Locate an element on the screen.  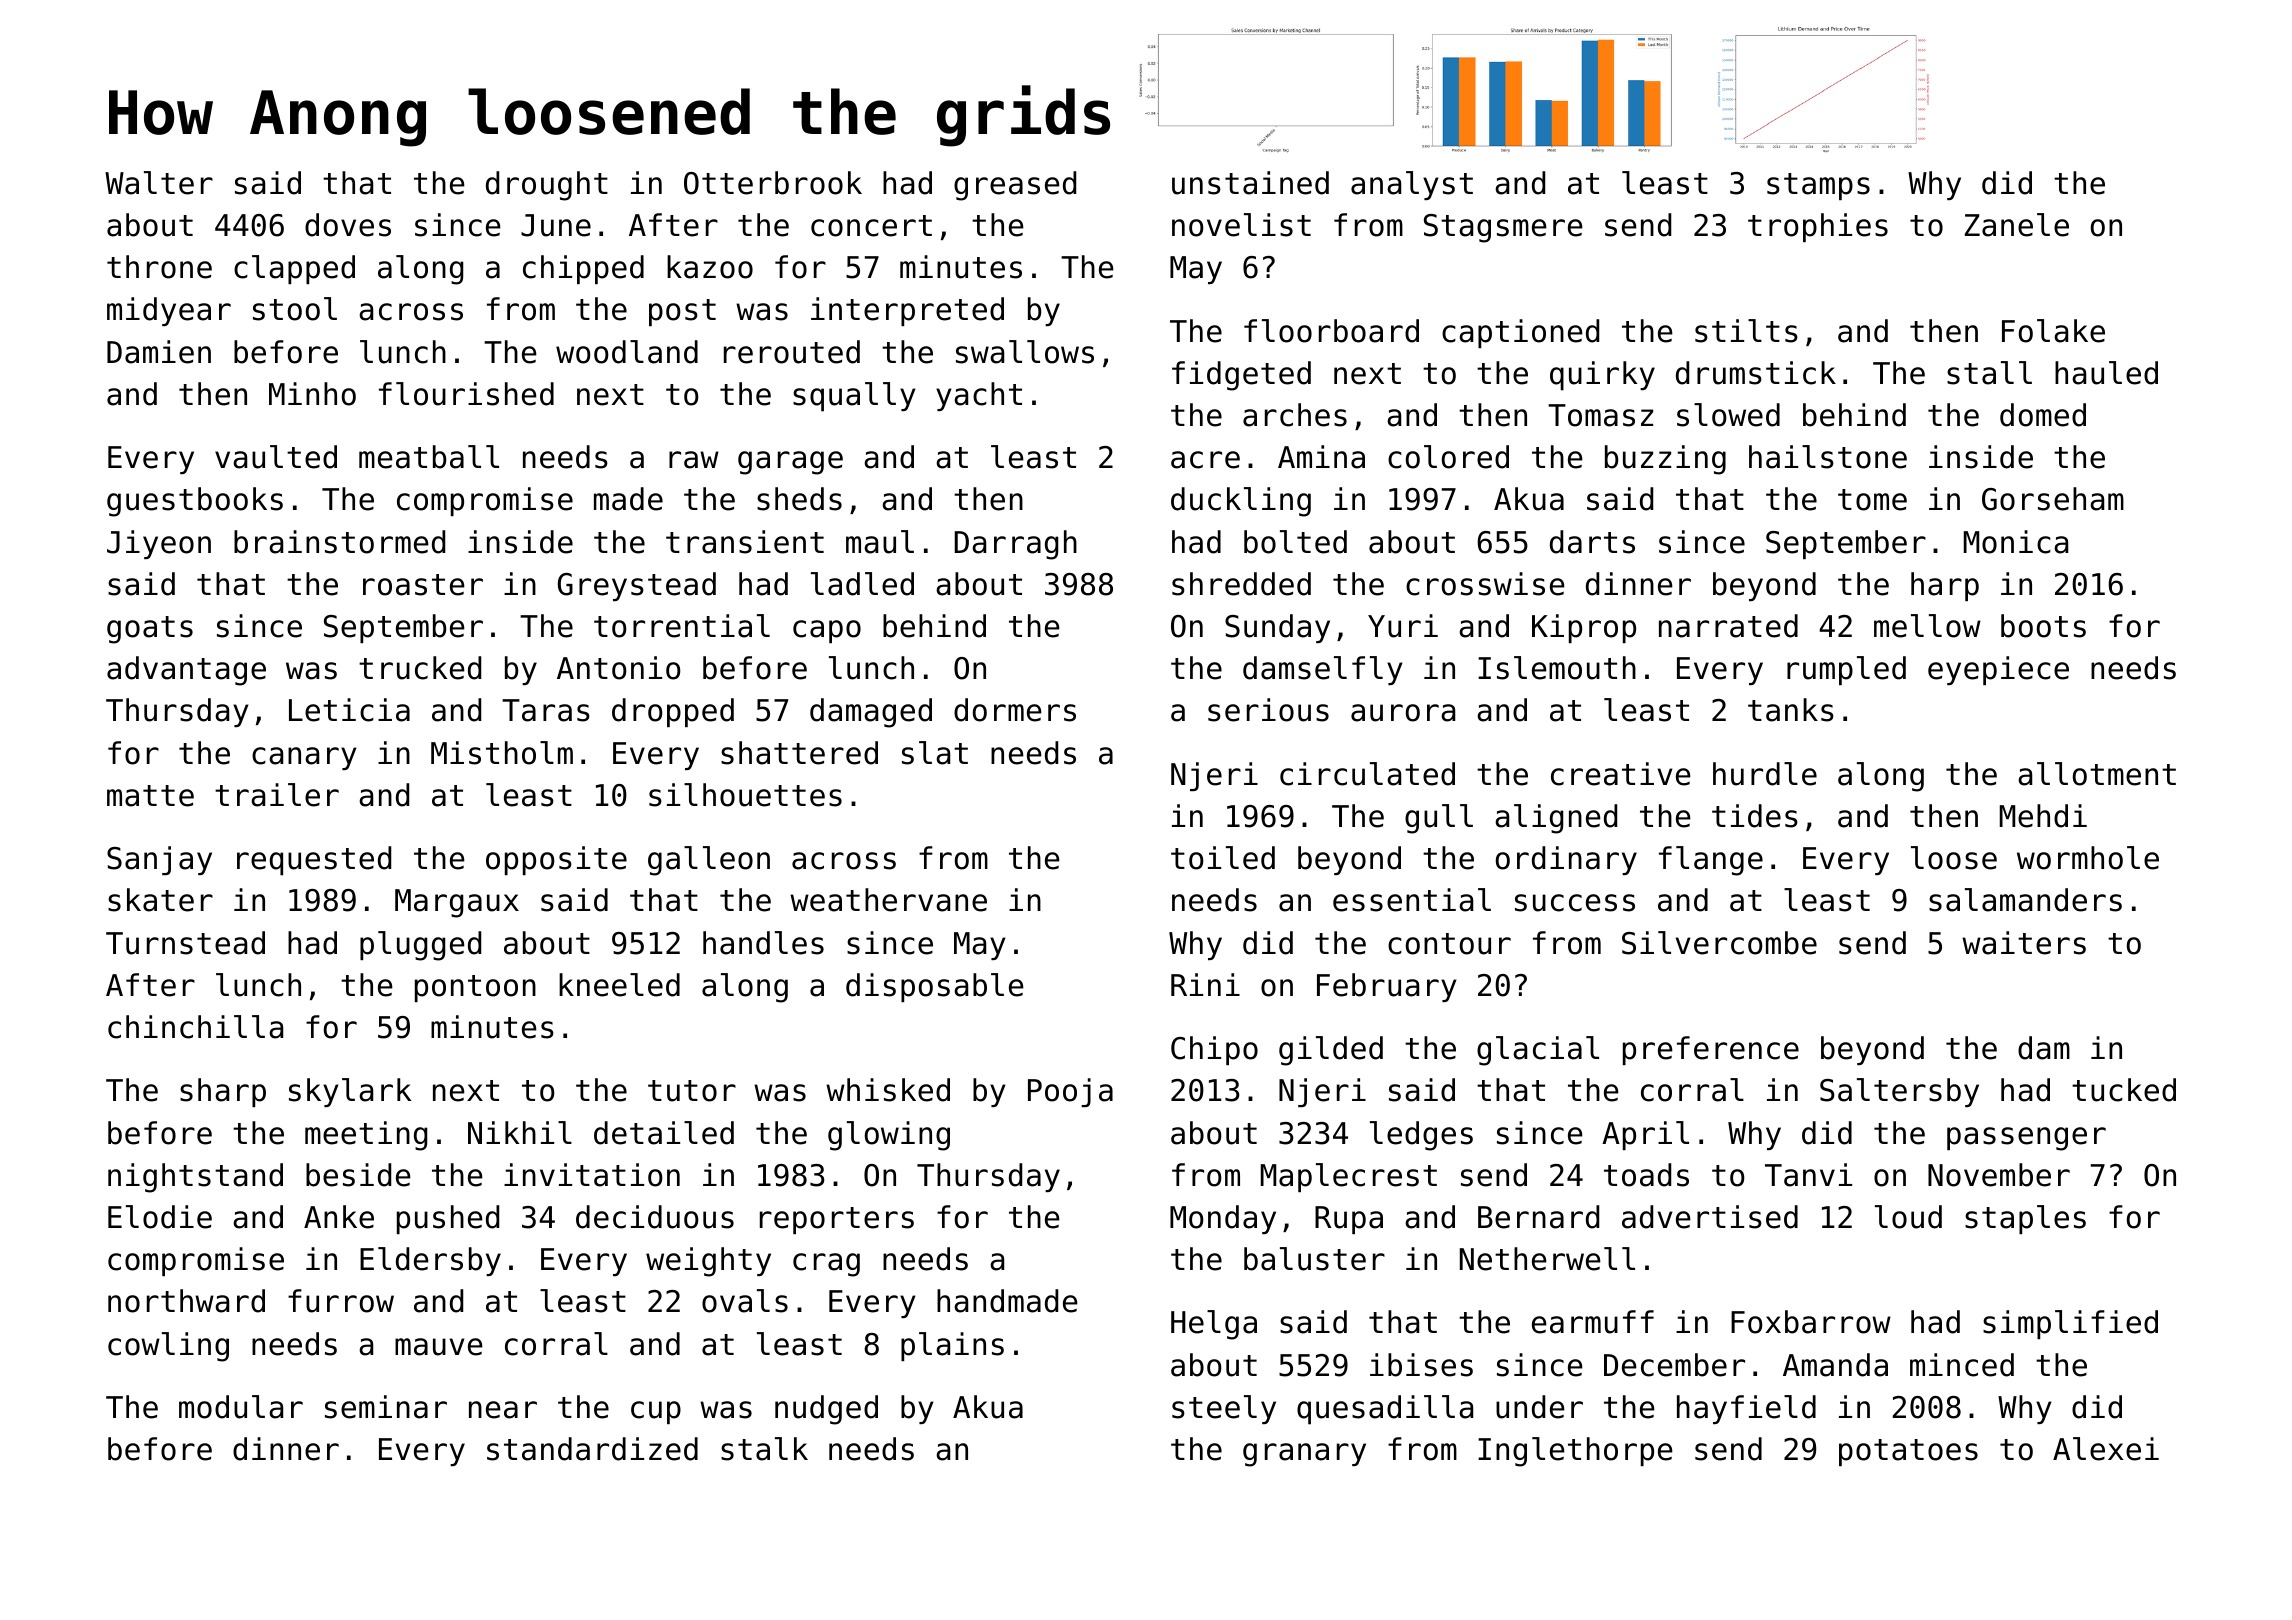
brainstormed is located at coordinates (339, 542).
